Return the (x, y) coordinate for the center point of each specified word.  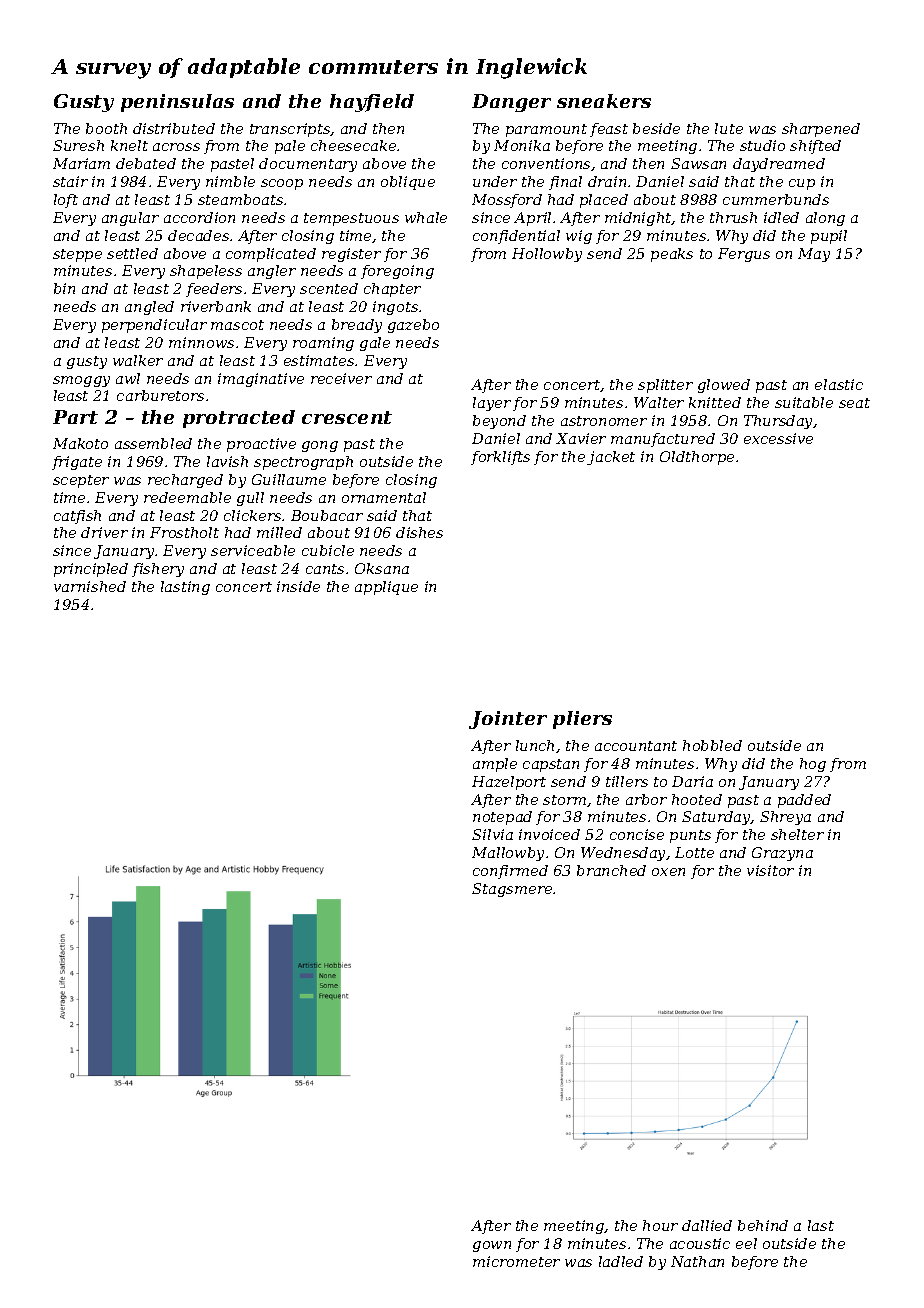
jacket (611, 458)
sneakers (604, 101)
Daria (692, 781)
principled (91, 570)
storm (564, 800)
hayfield (372, 103)
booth (106, 128)
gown (492, 1246)
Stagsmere (512, 890)
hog (813, 765)
